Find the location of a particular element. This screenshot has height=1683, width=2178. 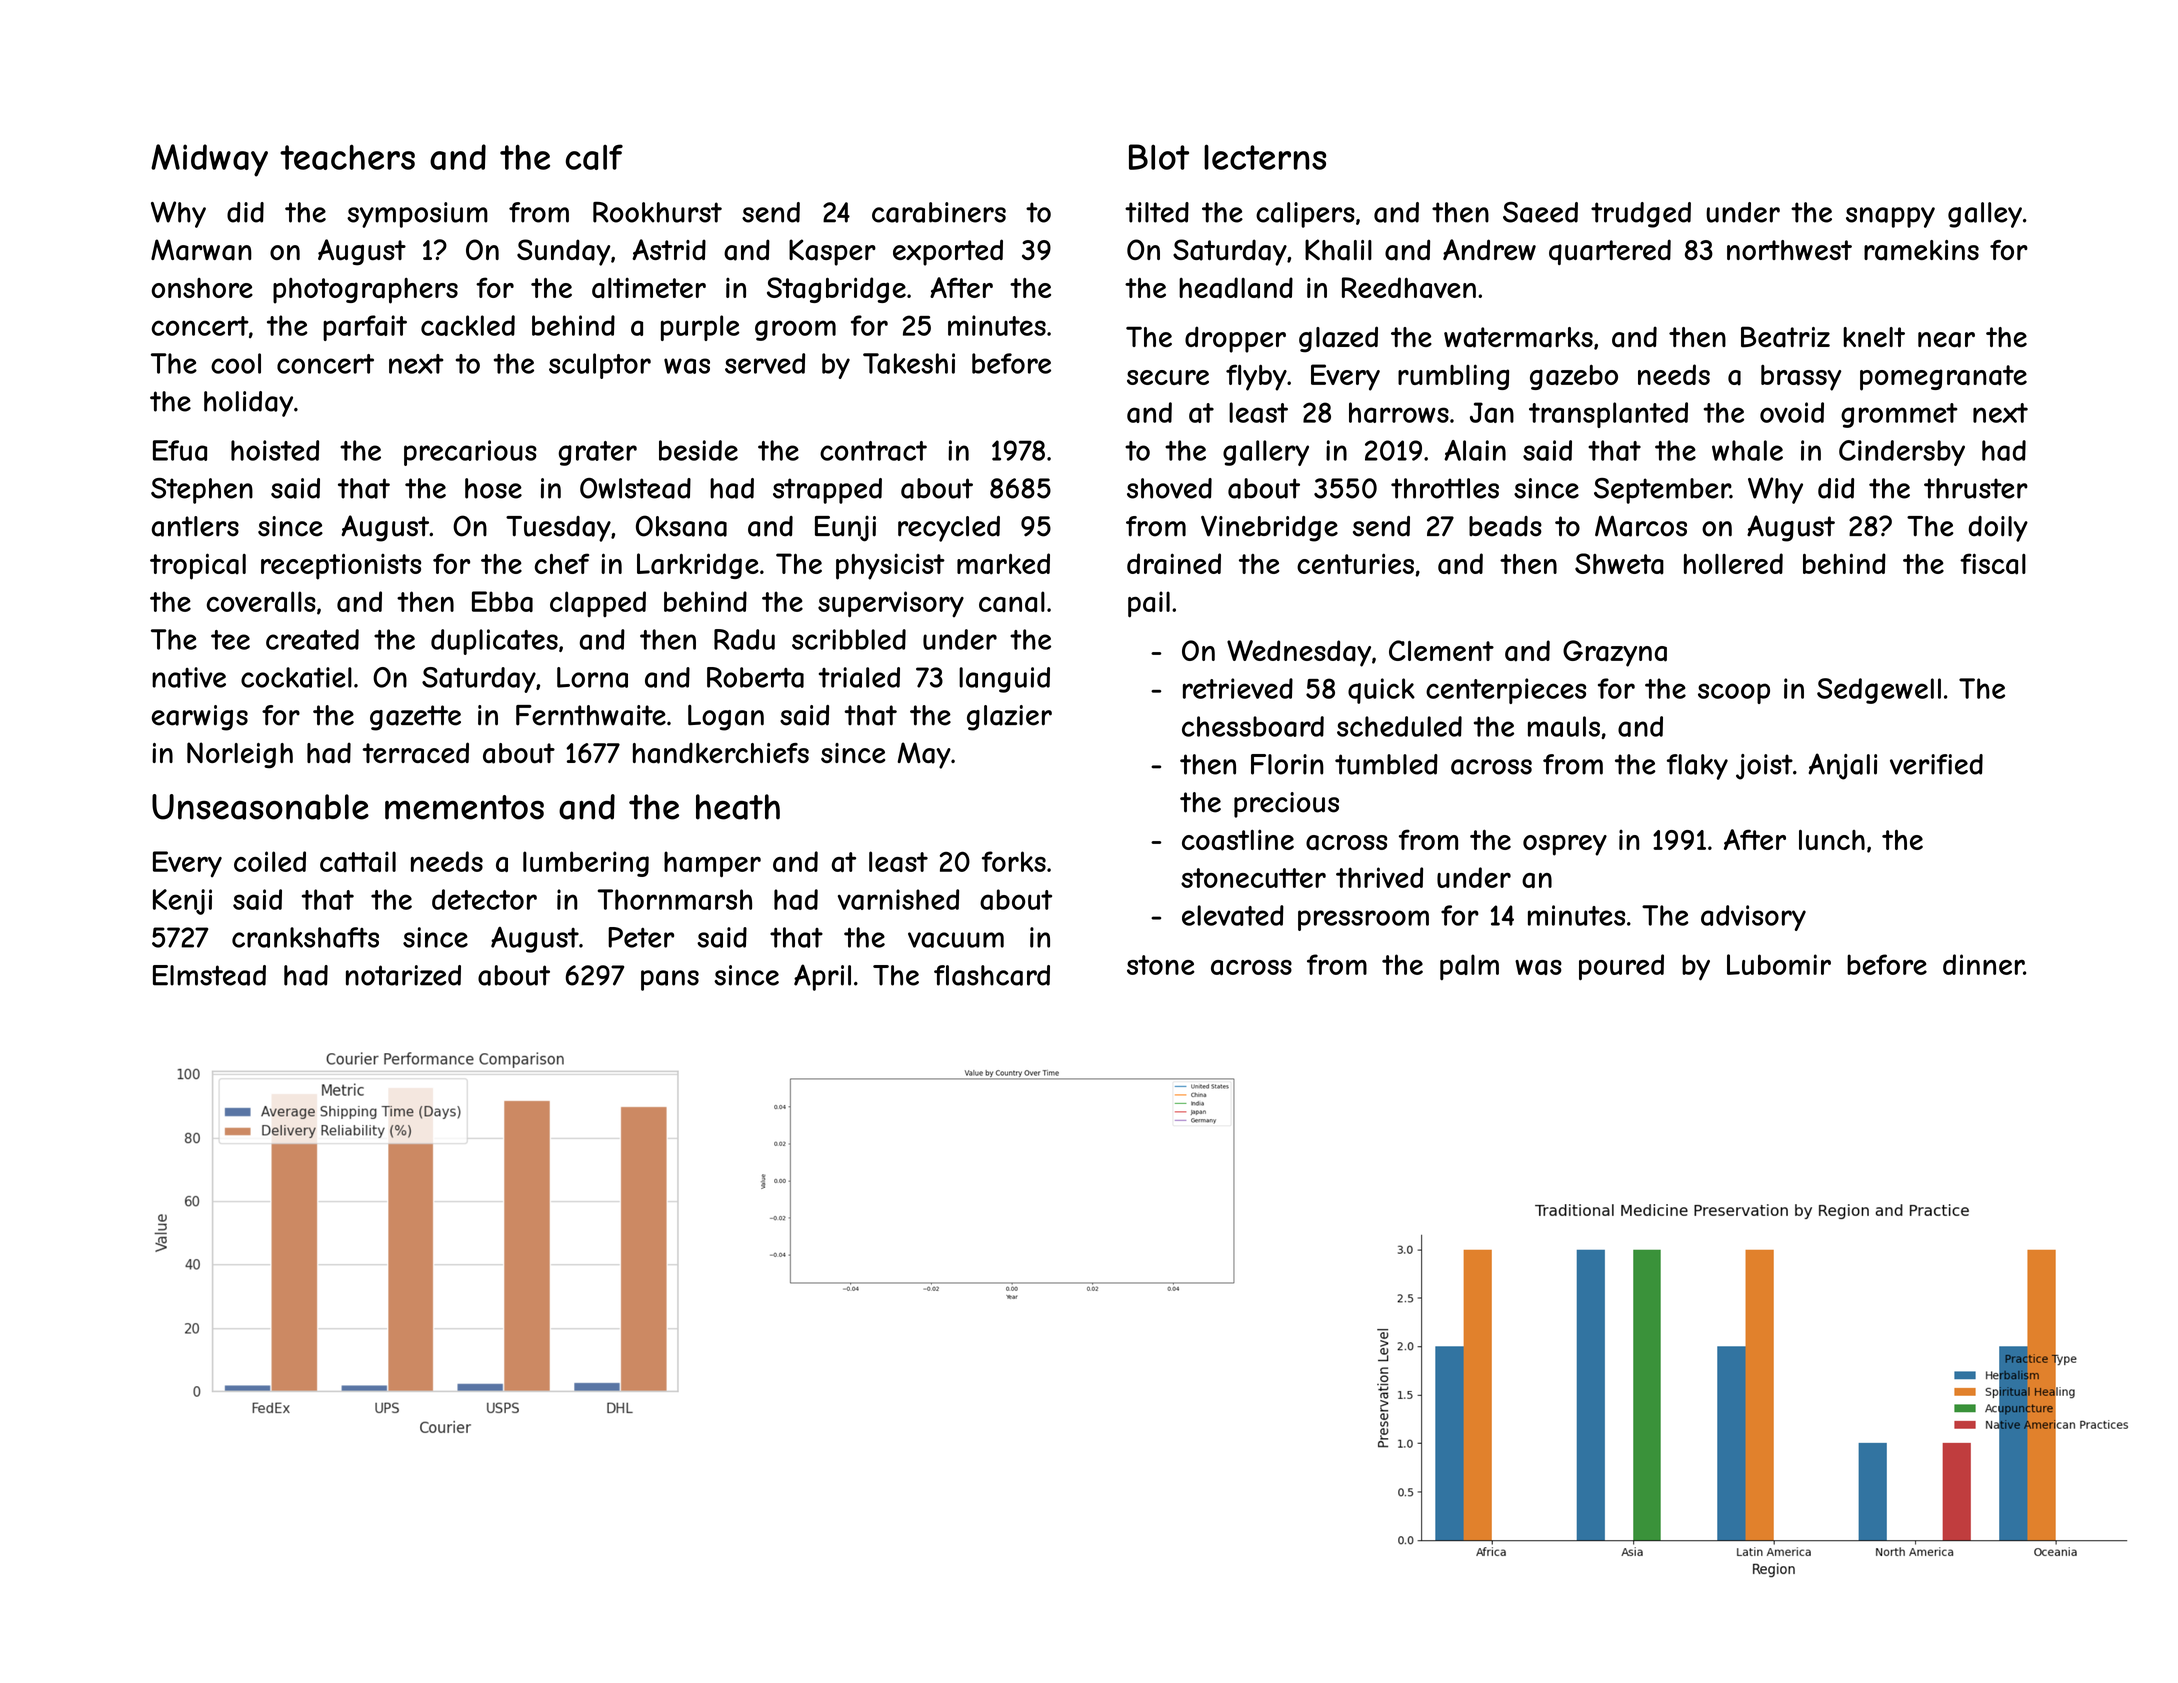

calf is located at coordinates (594, 157).
